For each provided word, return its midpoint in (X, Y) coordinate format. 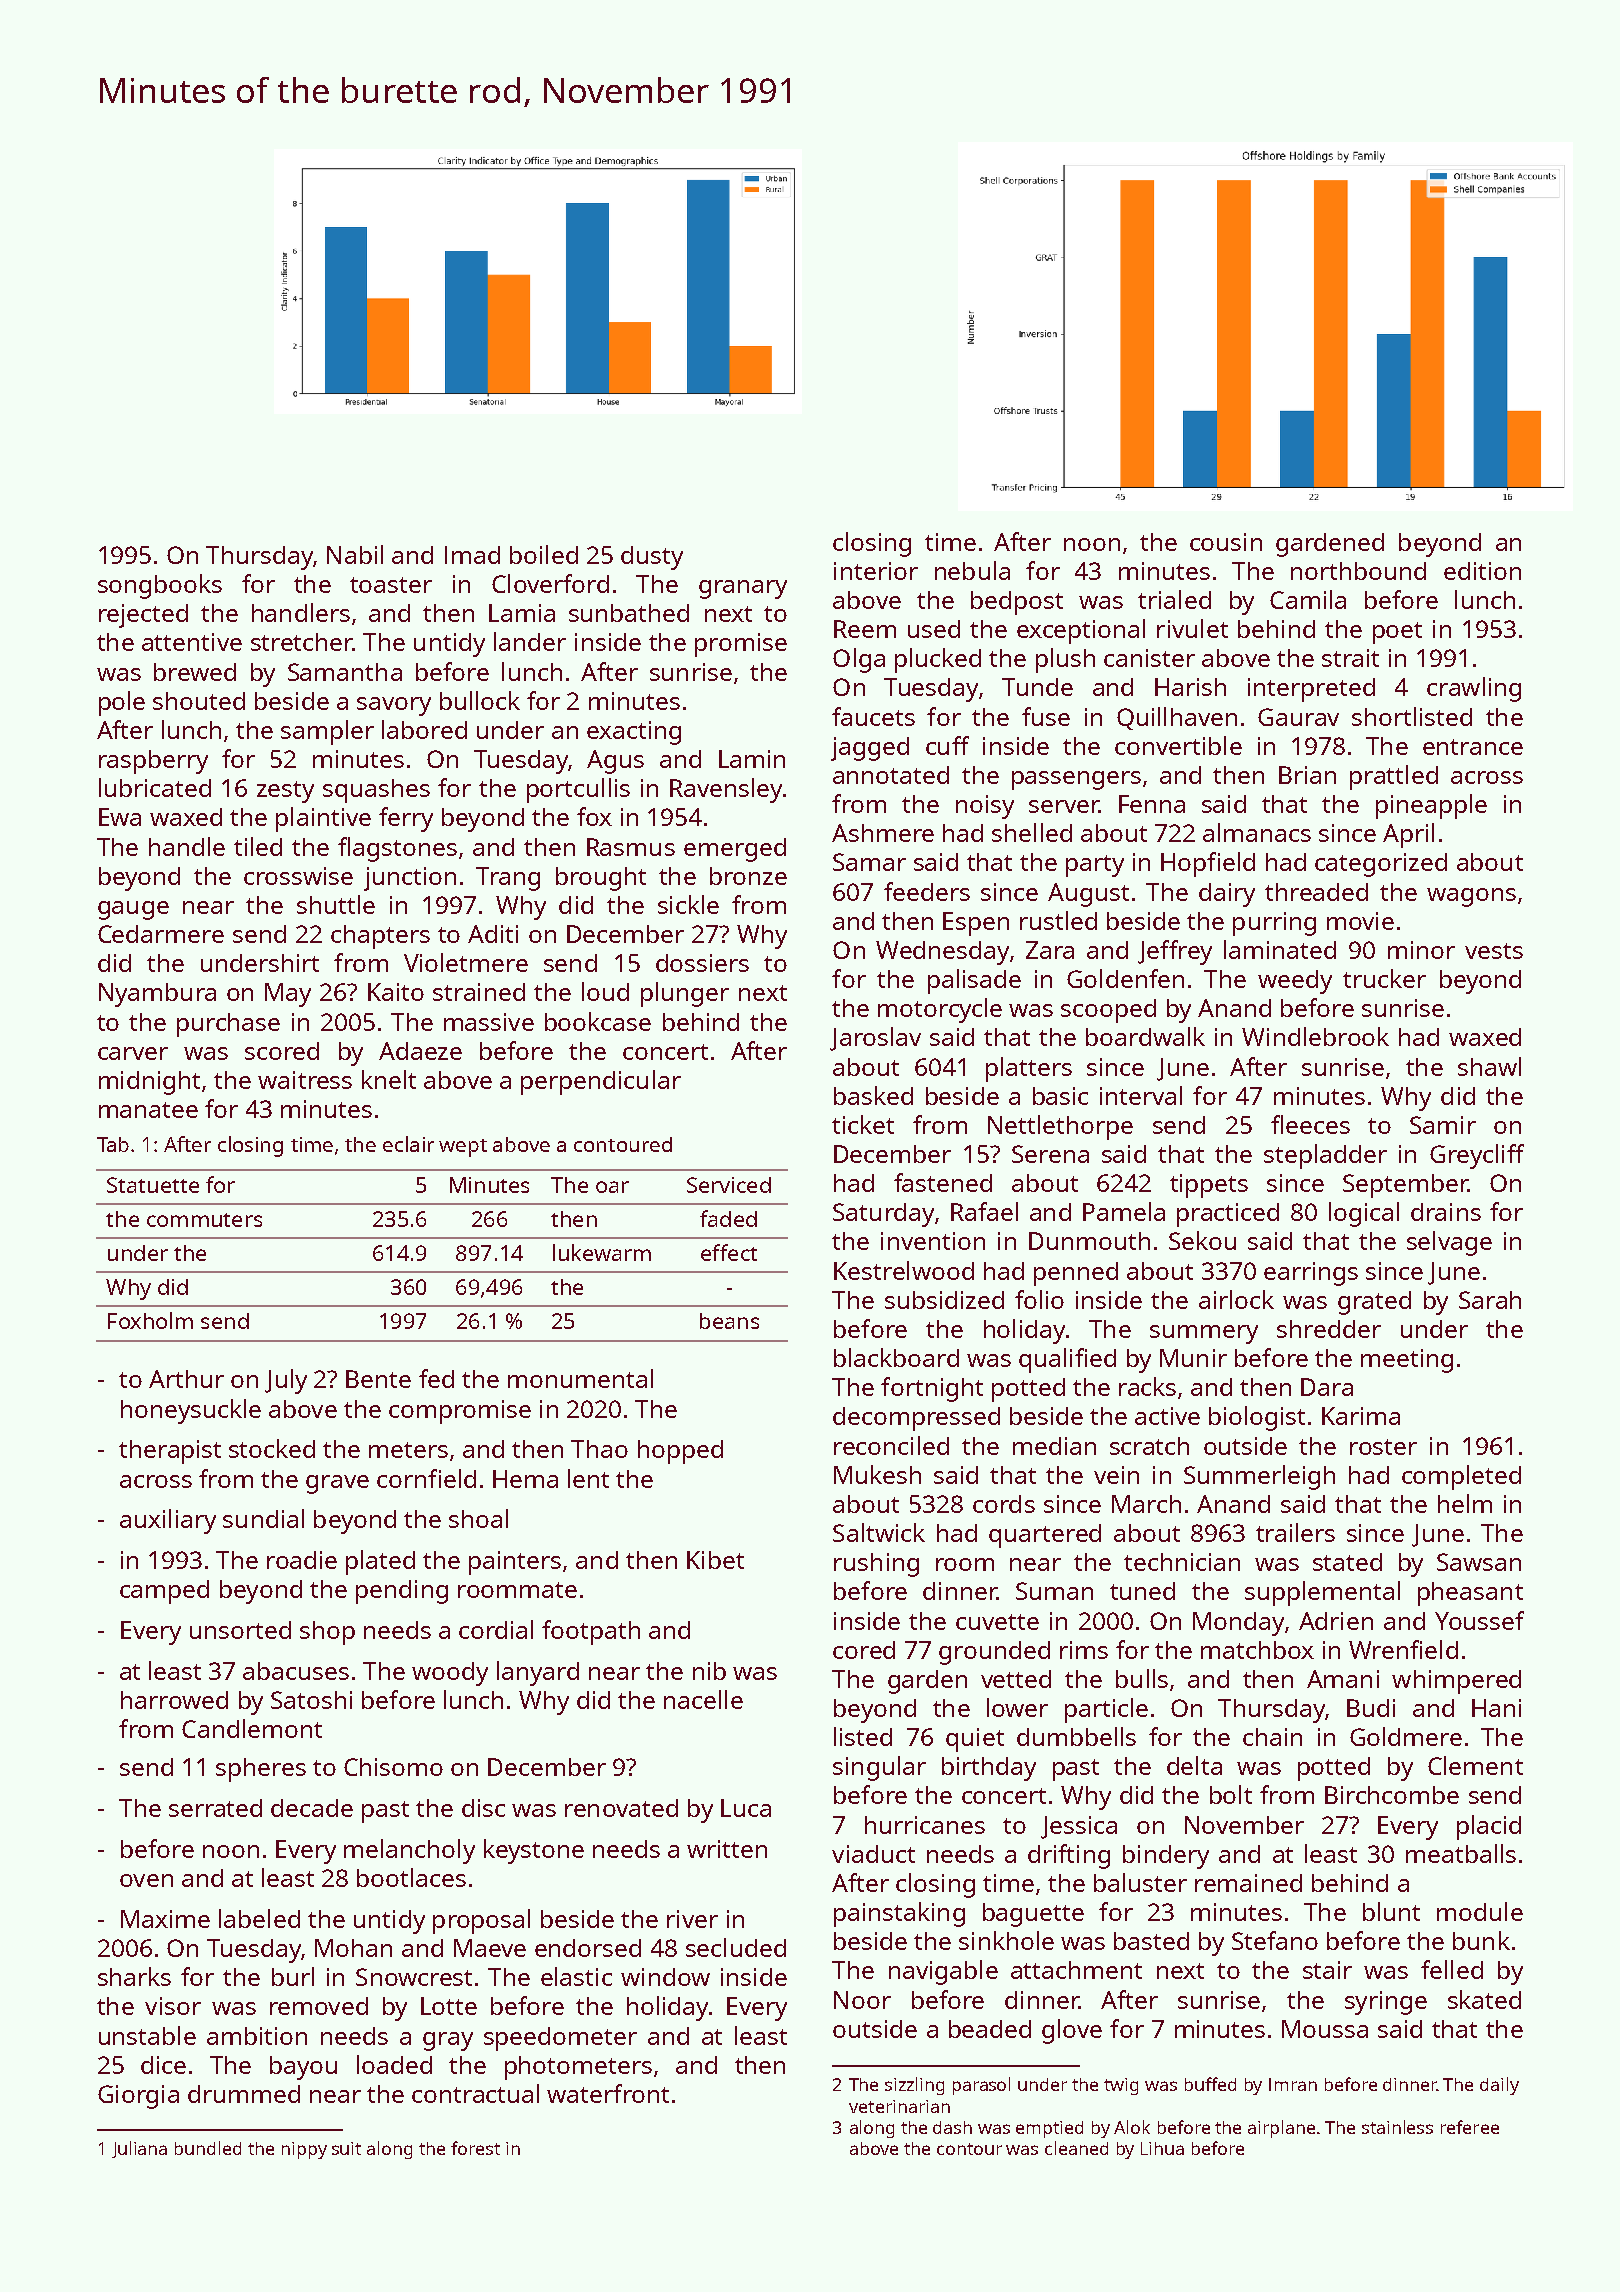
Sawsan (1479, 1562)
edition (1482, 571)
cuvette (997, 1622)
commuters (204, 1220)
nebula (972, 570)
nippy (304, 2150)
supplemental (1322, 1593)
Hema (525, 1479)
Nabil (355, 554)
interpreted (1311, 690)
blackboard (896, 1357)
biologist (1257, 1418)
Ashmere (883, 833)
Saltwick (879, 1532)
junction (410, 879)
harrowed (174, 1700)
